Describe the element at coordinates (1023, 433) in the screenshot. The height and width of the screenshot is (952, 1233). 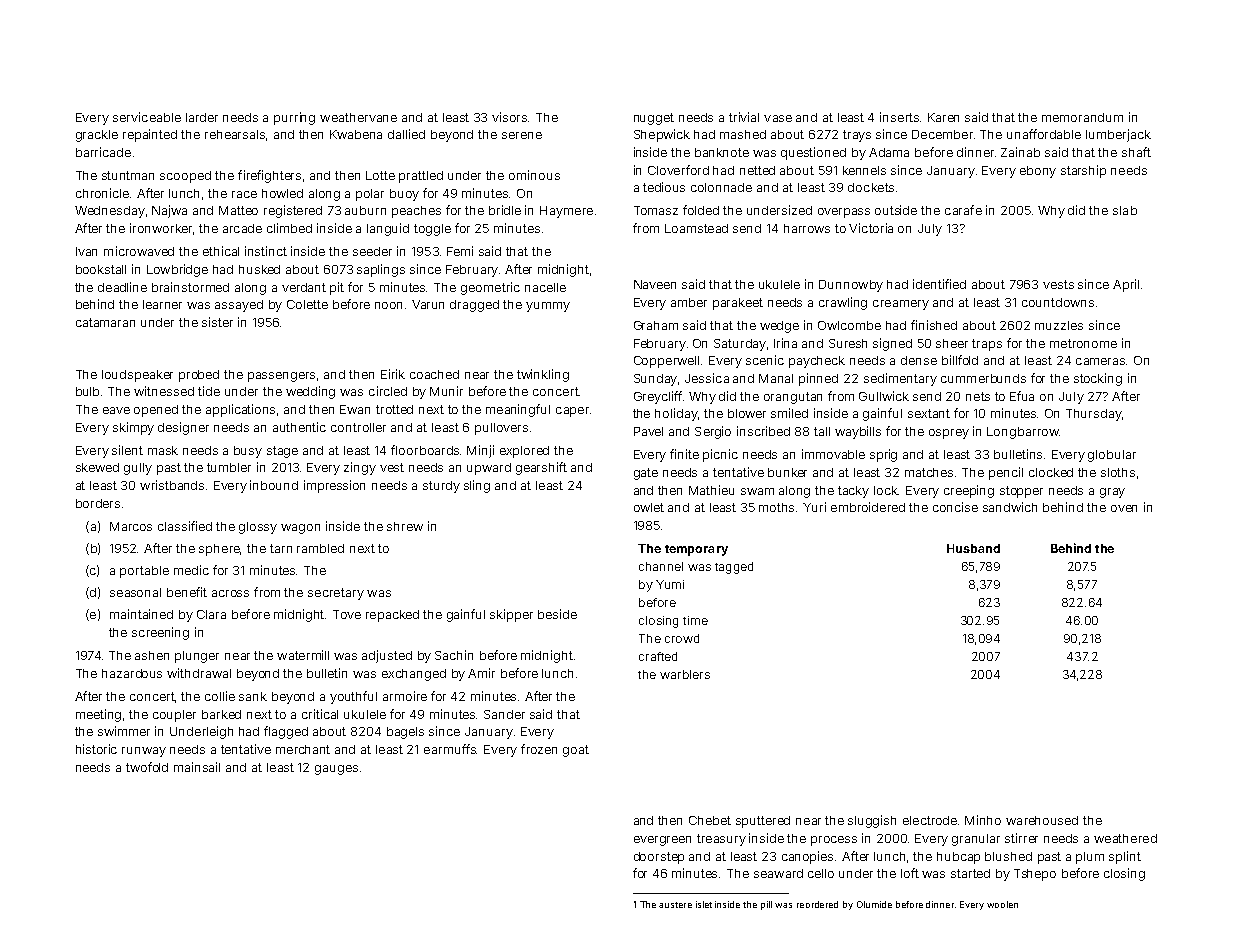
I see `Longbarrow` at that location.
